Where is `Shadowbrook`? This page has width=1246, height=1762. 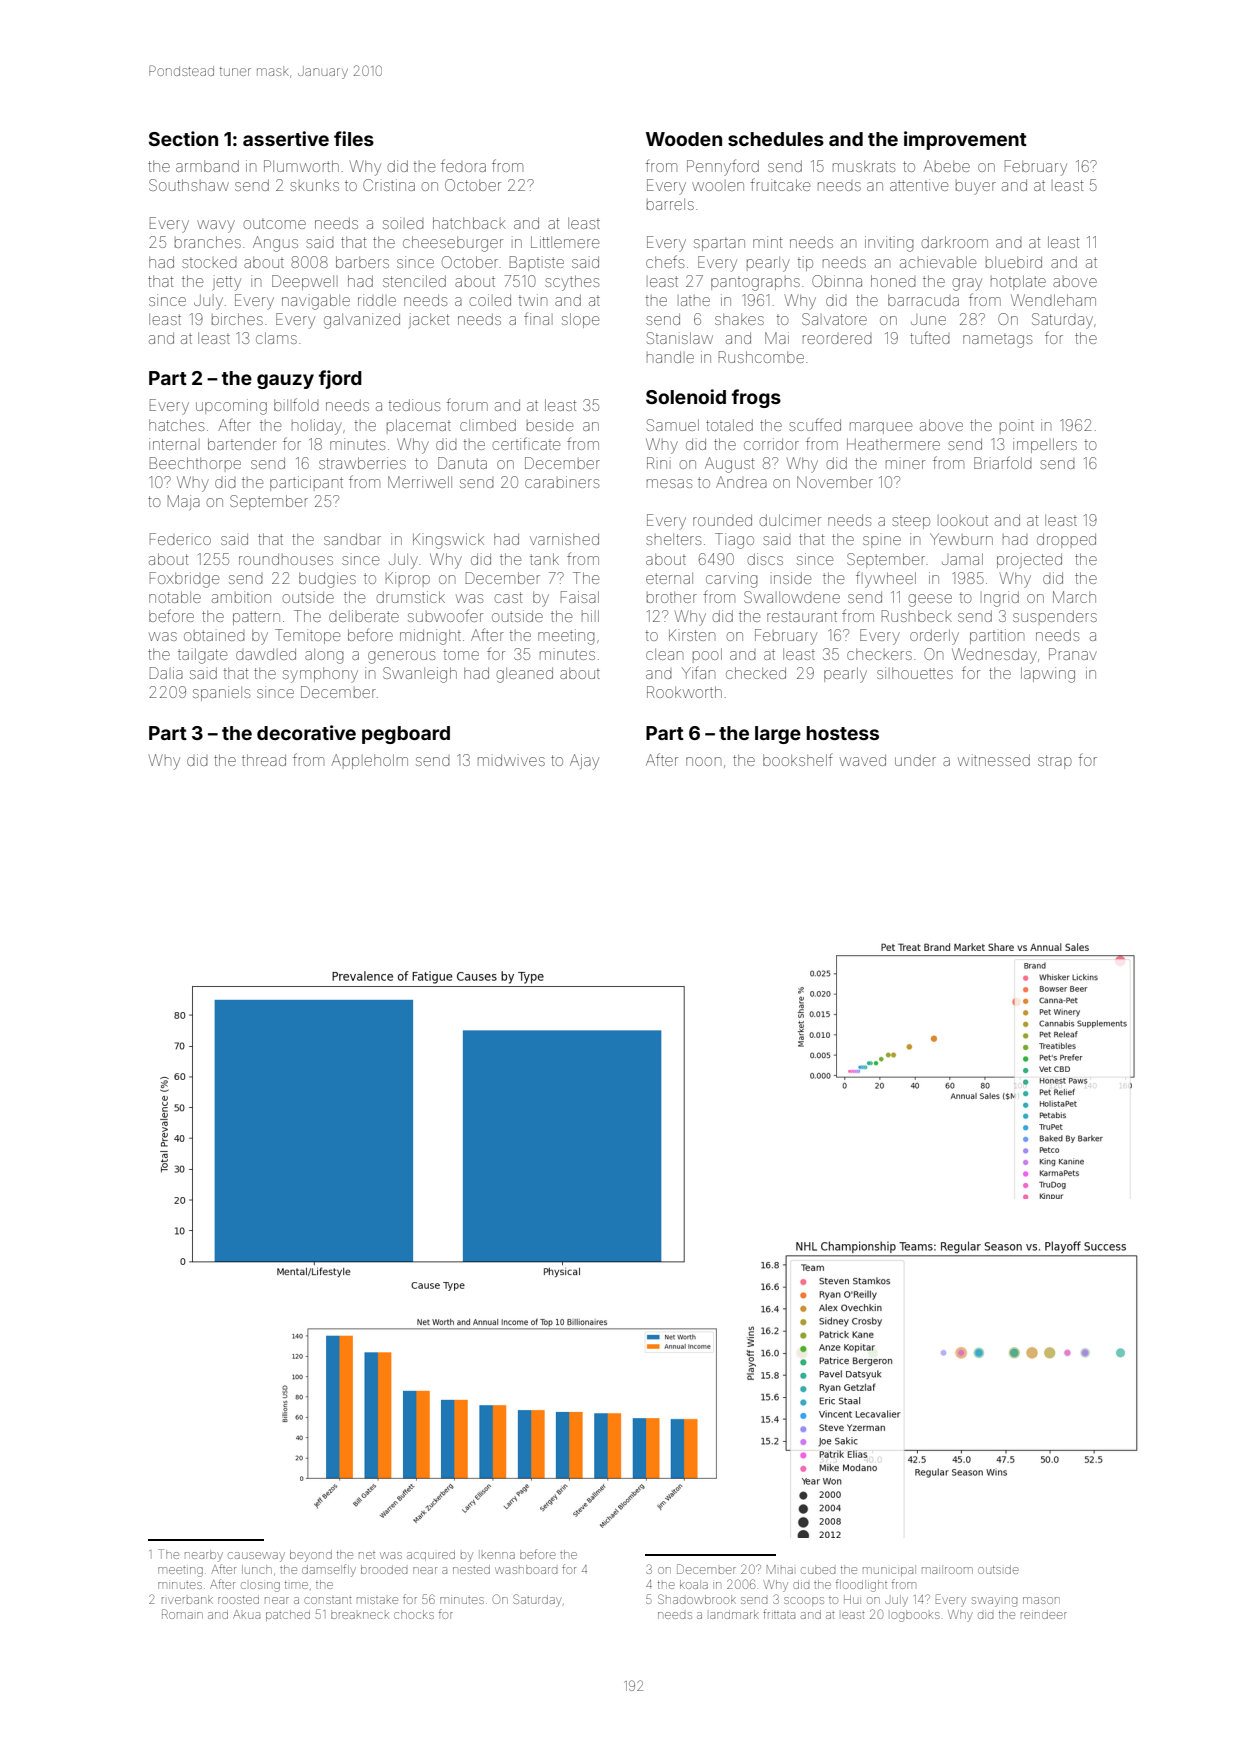
Shadowbrook is located at coordinates (697, 1599).
